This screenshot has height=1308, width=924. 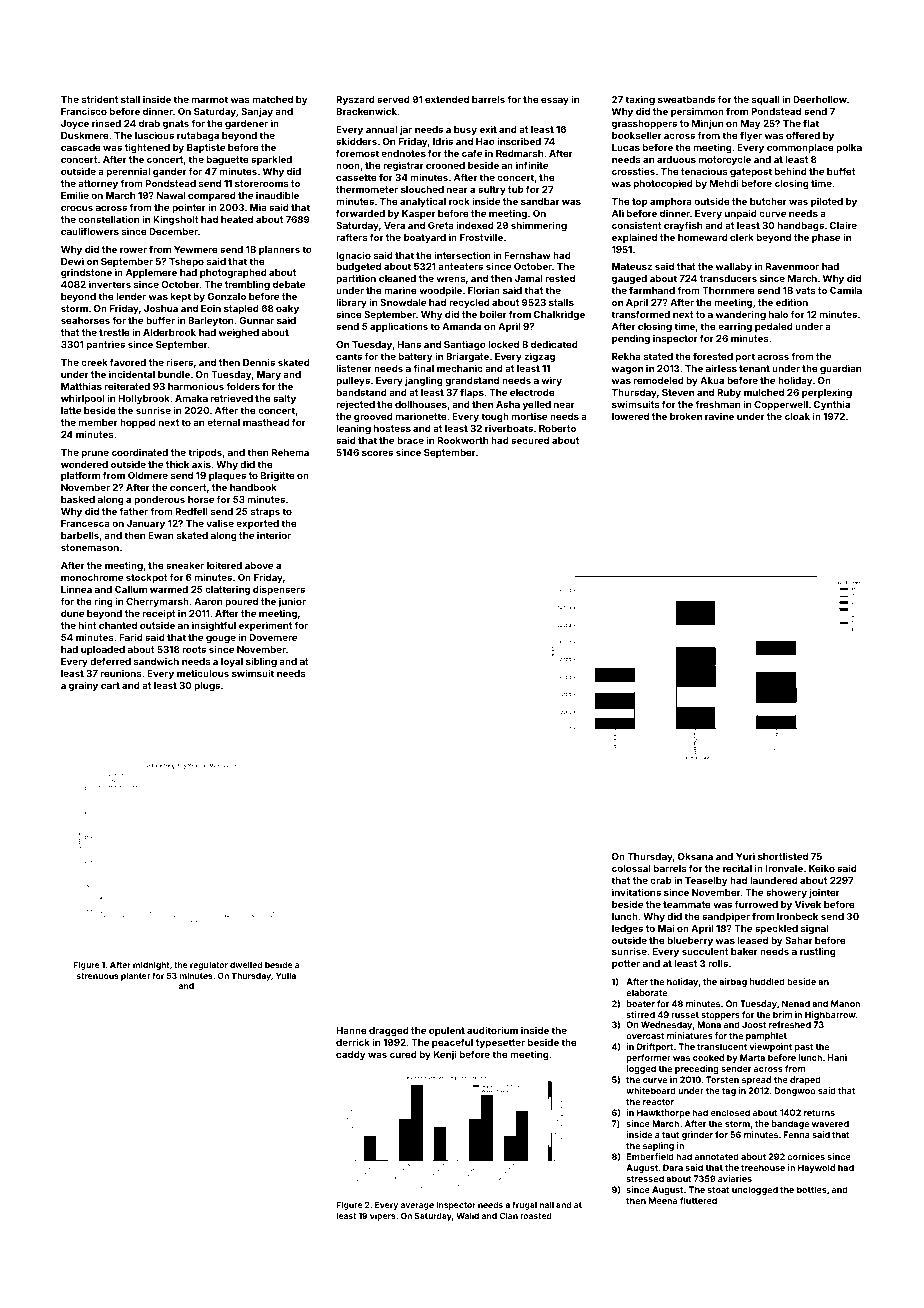 I want to click on stated, so click(x=658, y=356).
